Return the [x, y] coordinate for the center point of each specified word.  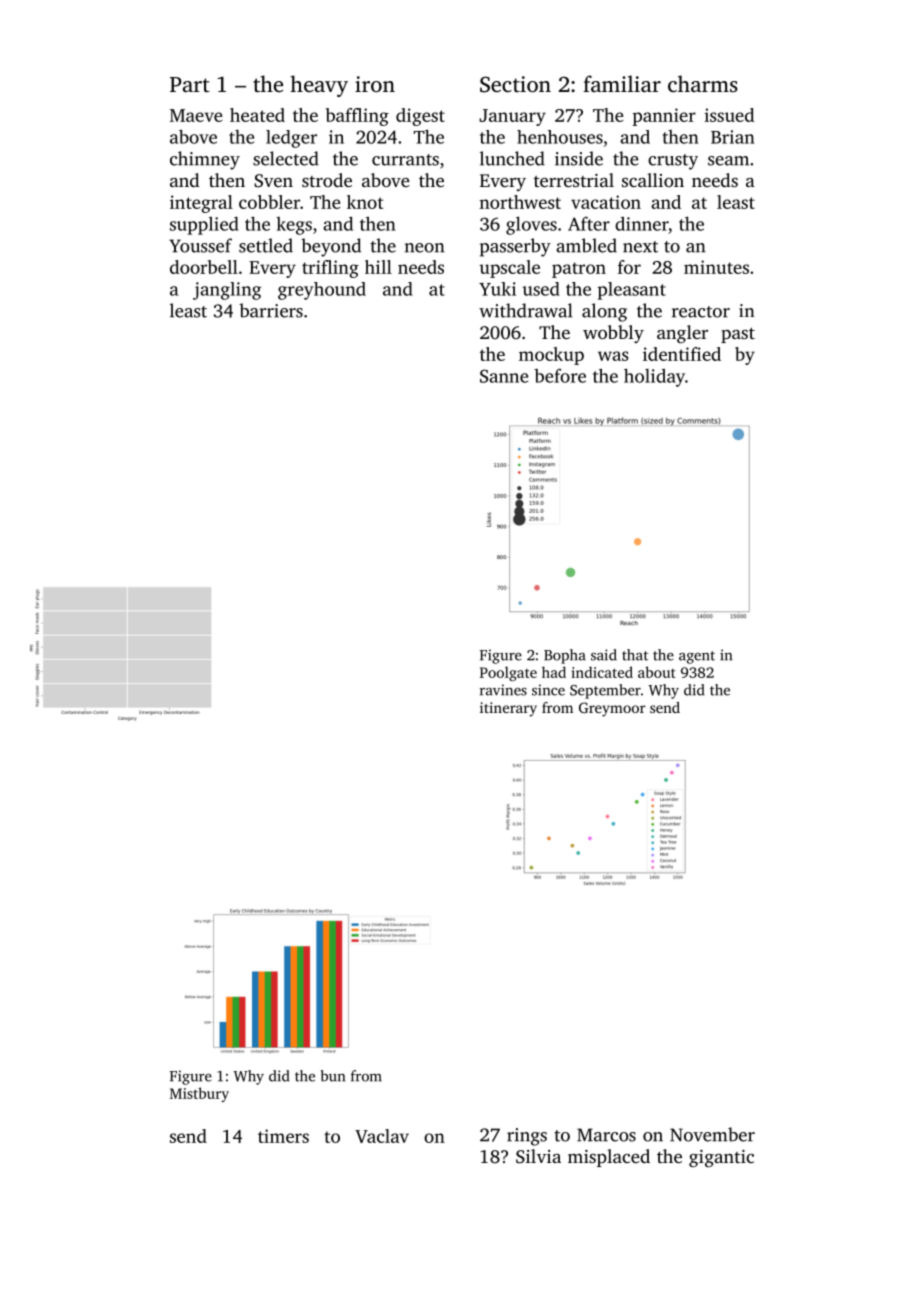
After [589, 224]
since [548, 690]
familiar [622, 83]
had [554, 672]
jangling [227, 291]
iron [375, 84]
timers [283, 1136]
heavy [319, 86]
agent [697, 657]
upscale [509, 269]
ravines [503, 690]
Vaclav [382, 1136]
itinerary [508, 709]
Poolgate [508, 673]
